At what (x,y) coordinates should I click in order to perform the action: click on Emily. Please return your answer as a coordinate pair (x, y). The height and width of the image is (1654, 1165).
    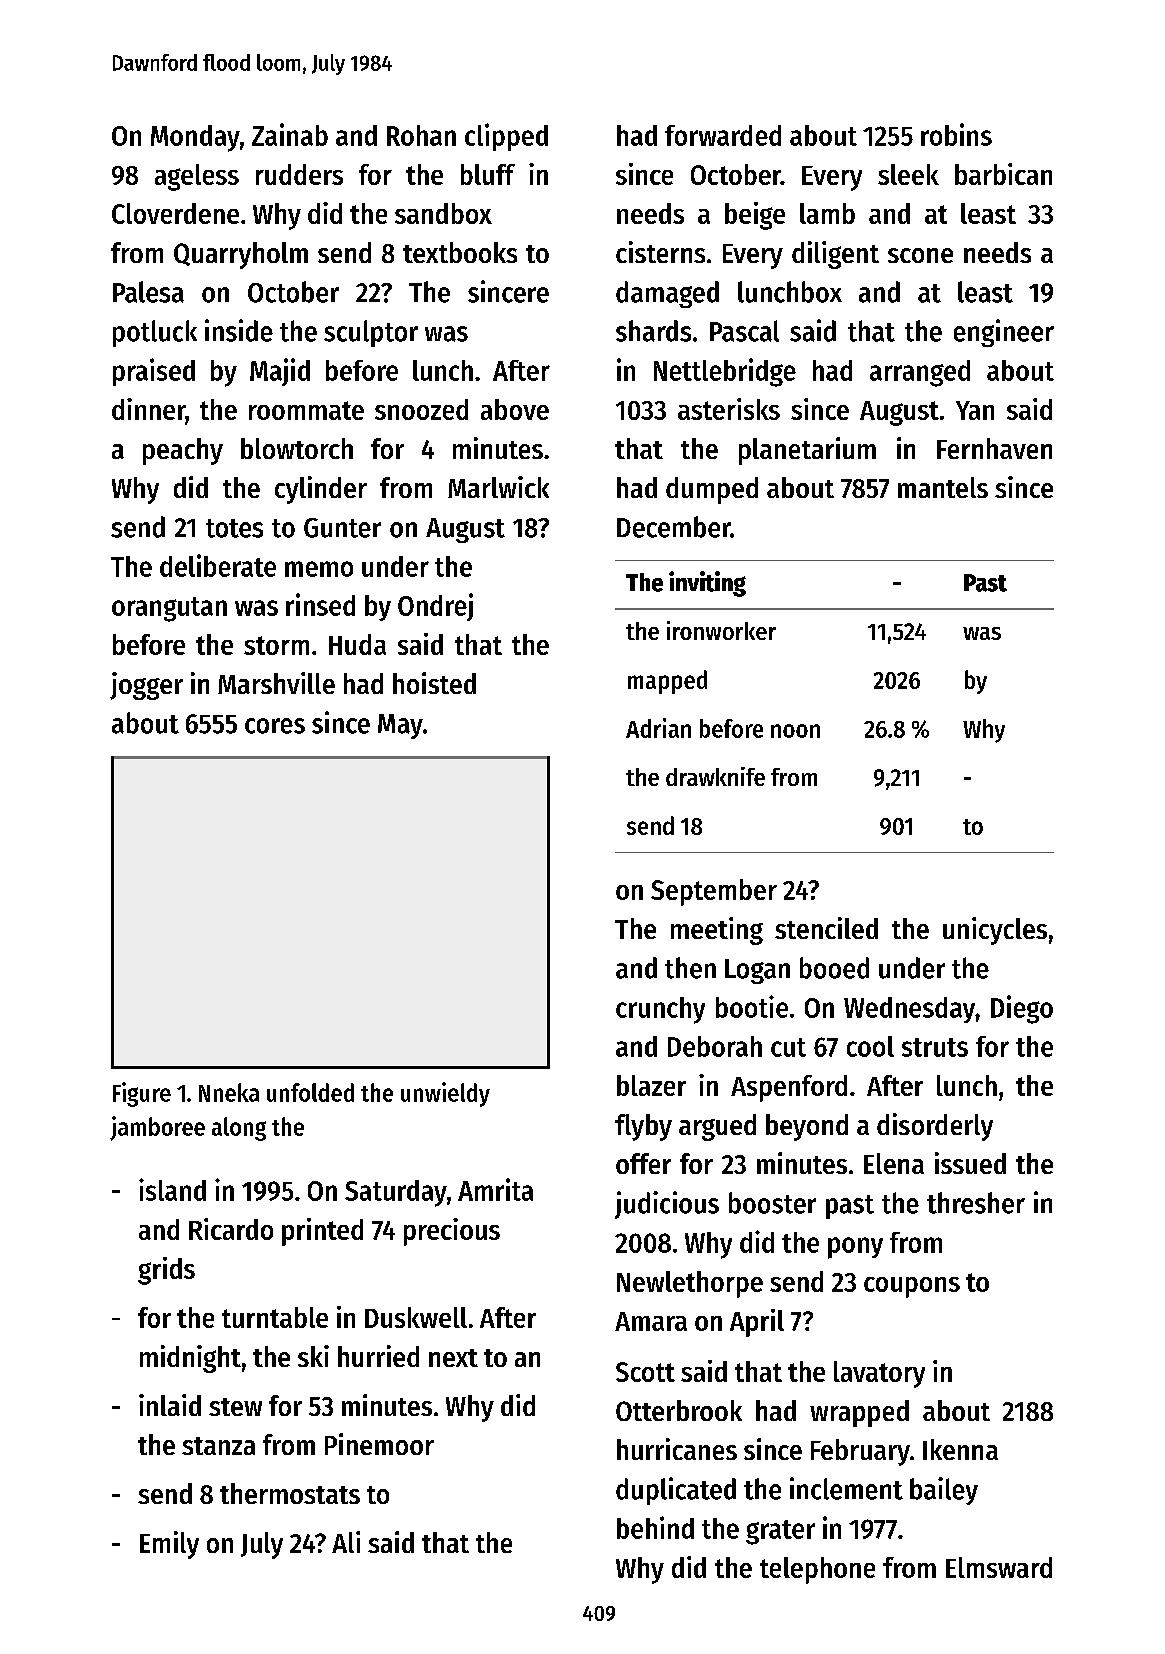
    Looking at the image, I should click on (169, 1545).
